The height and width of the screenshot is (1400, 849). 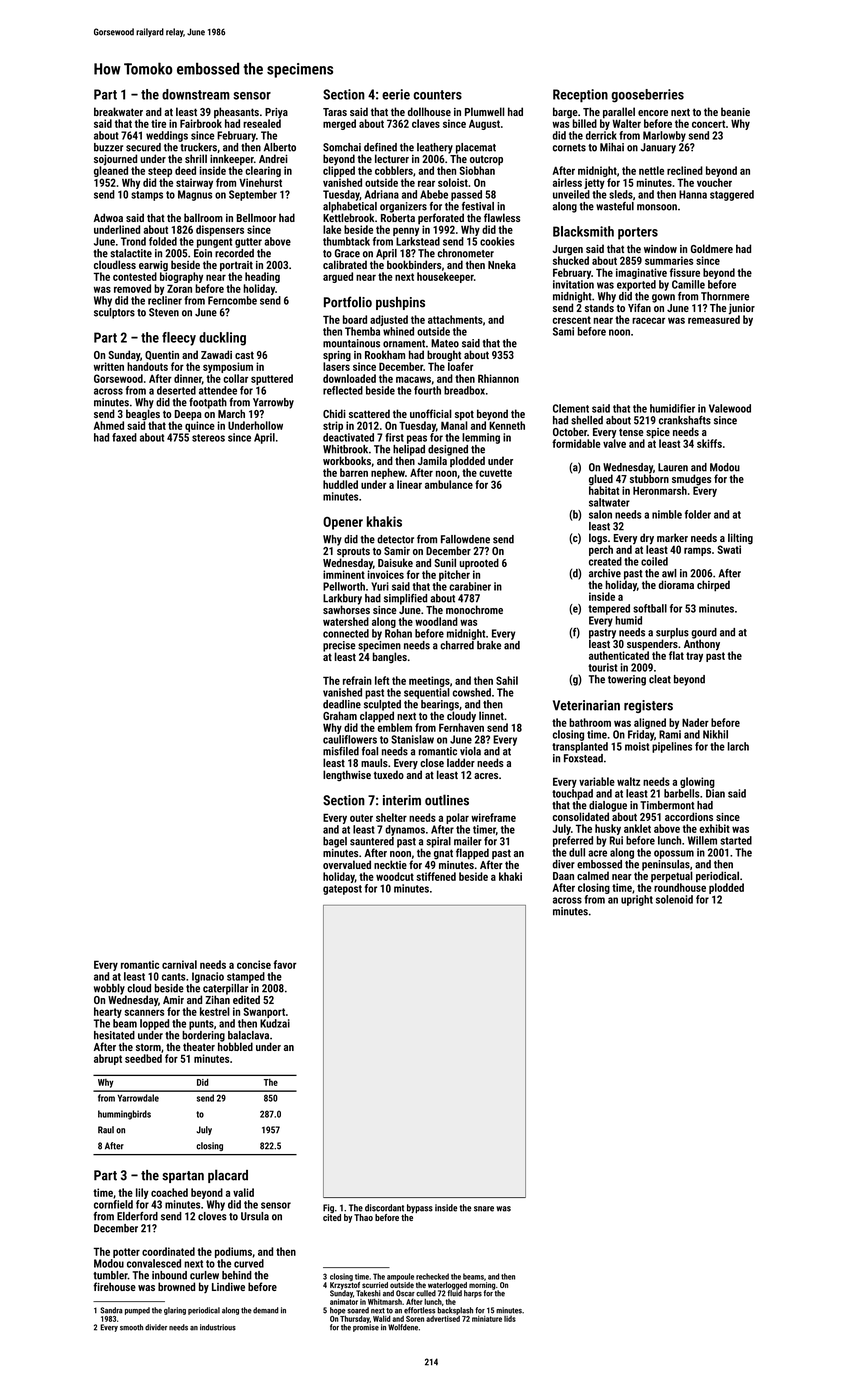 What do you see at coordinates (208, 977) in the screenshot?
I see `Ignacio` at bounding box center [208, 977].
